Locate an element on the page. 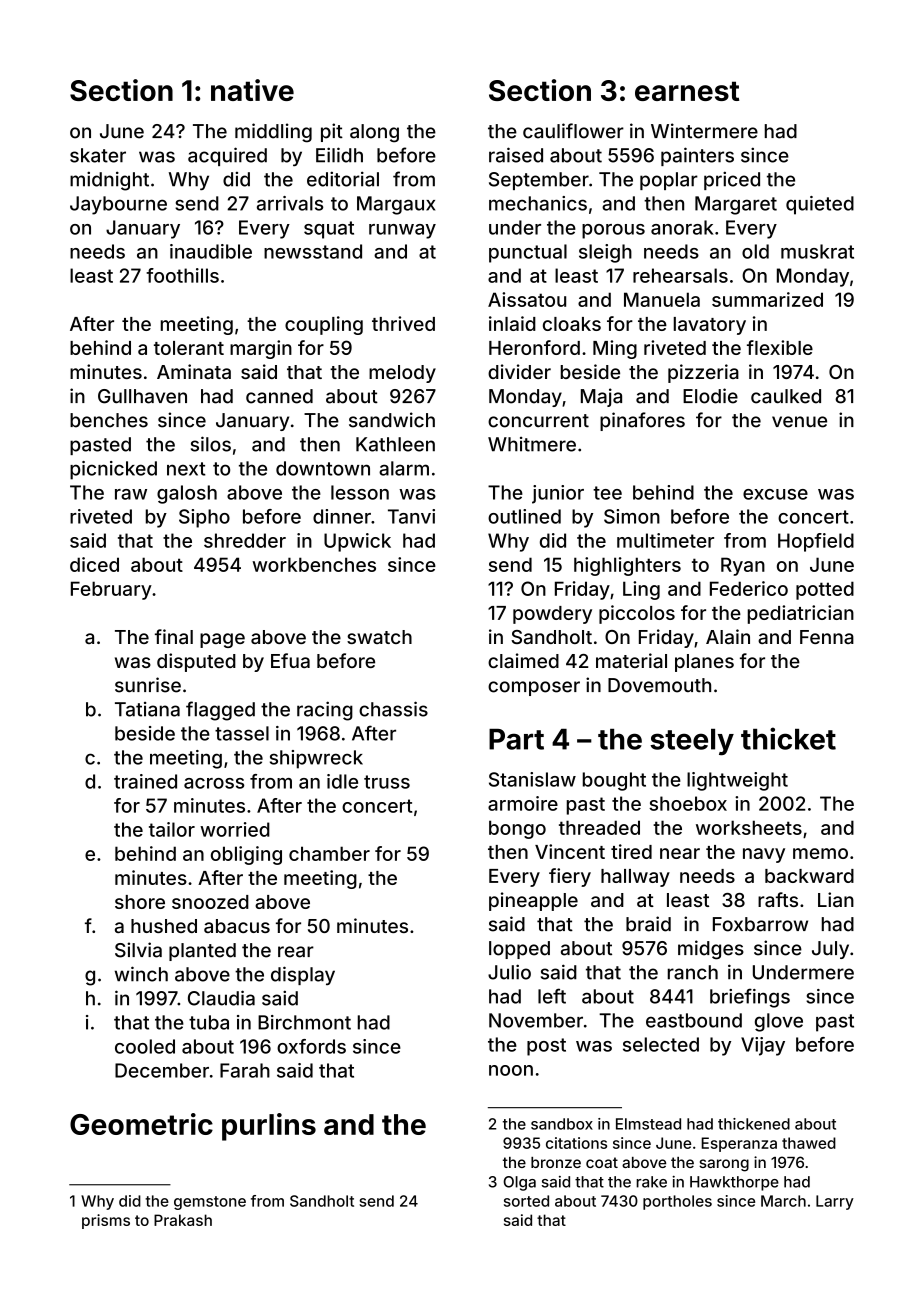 The height and width of the image is (1311, 924). cauliflower is located at coordinates (573, 131).
